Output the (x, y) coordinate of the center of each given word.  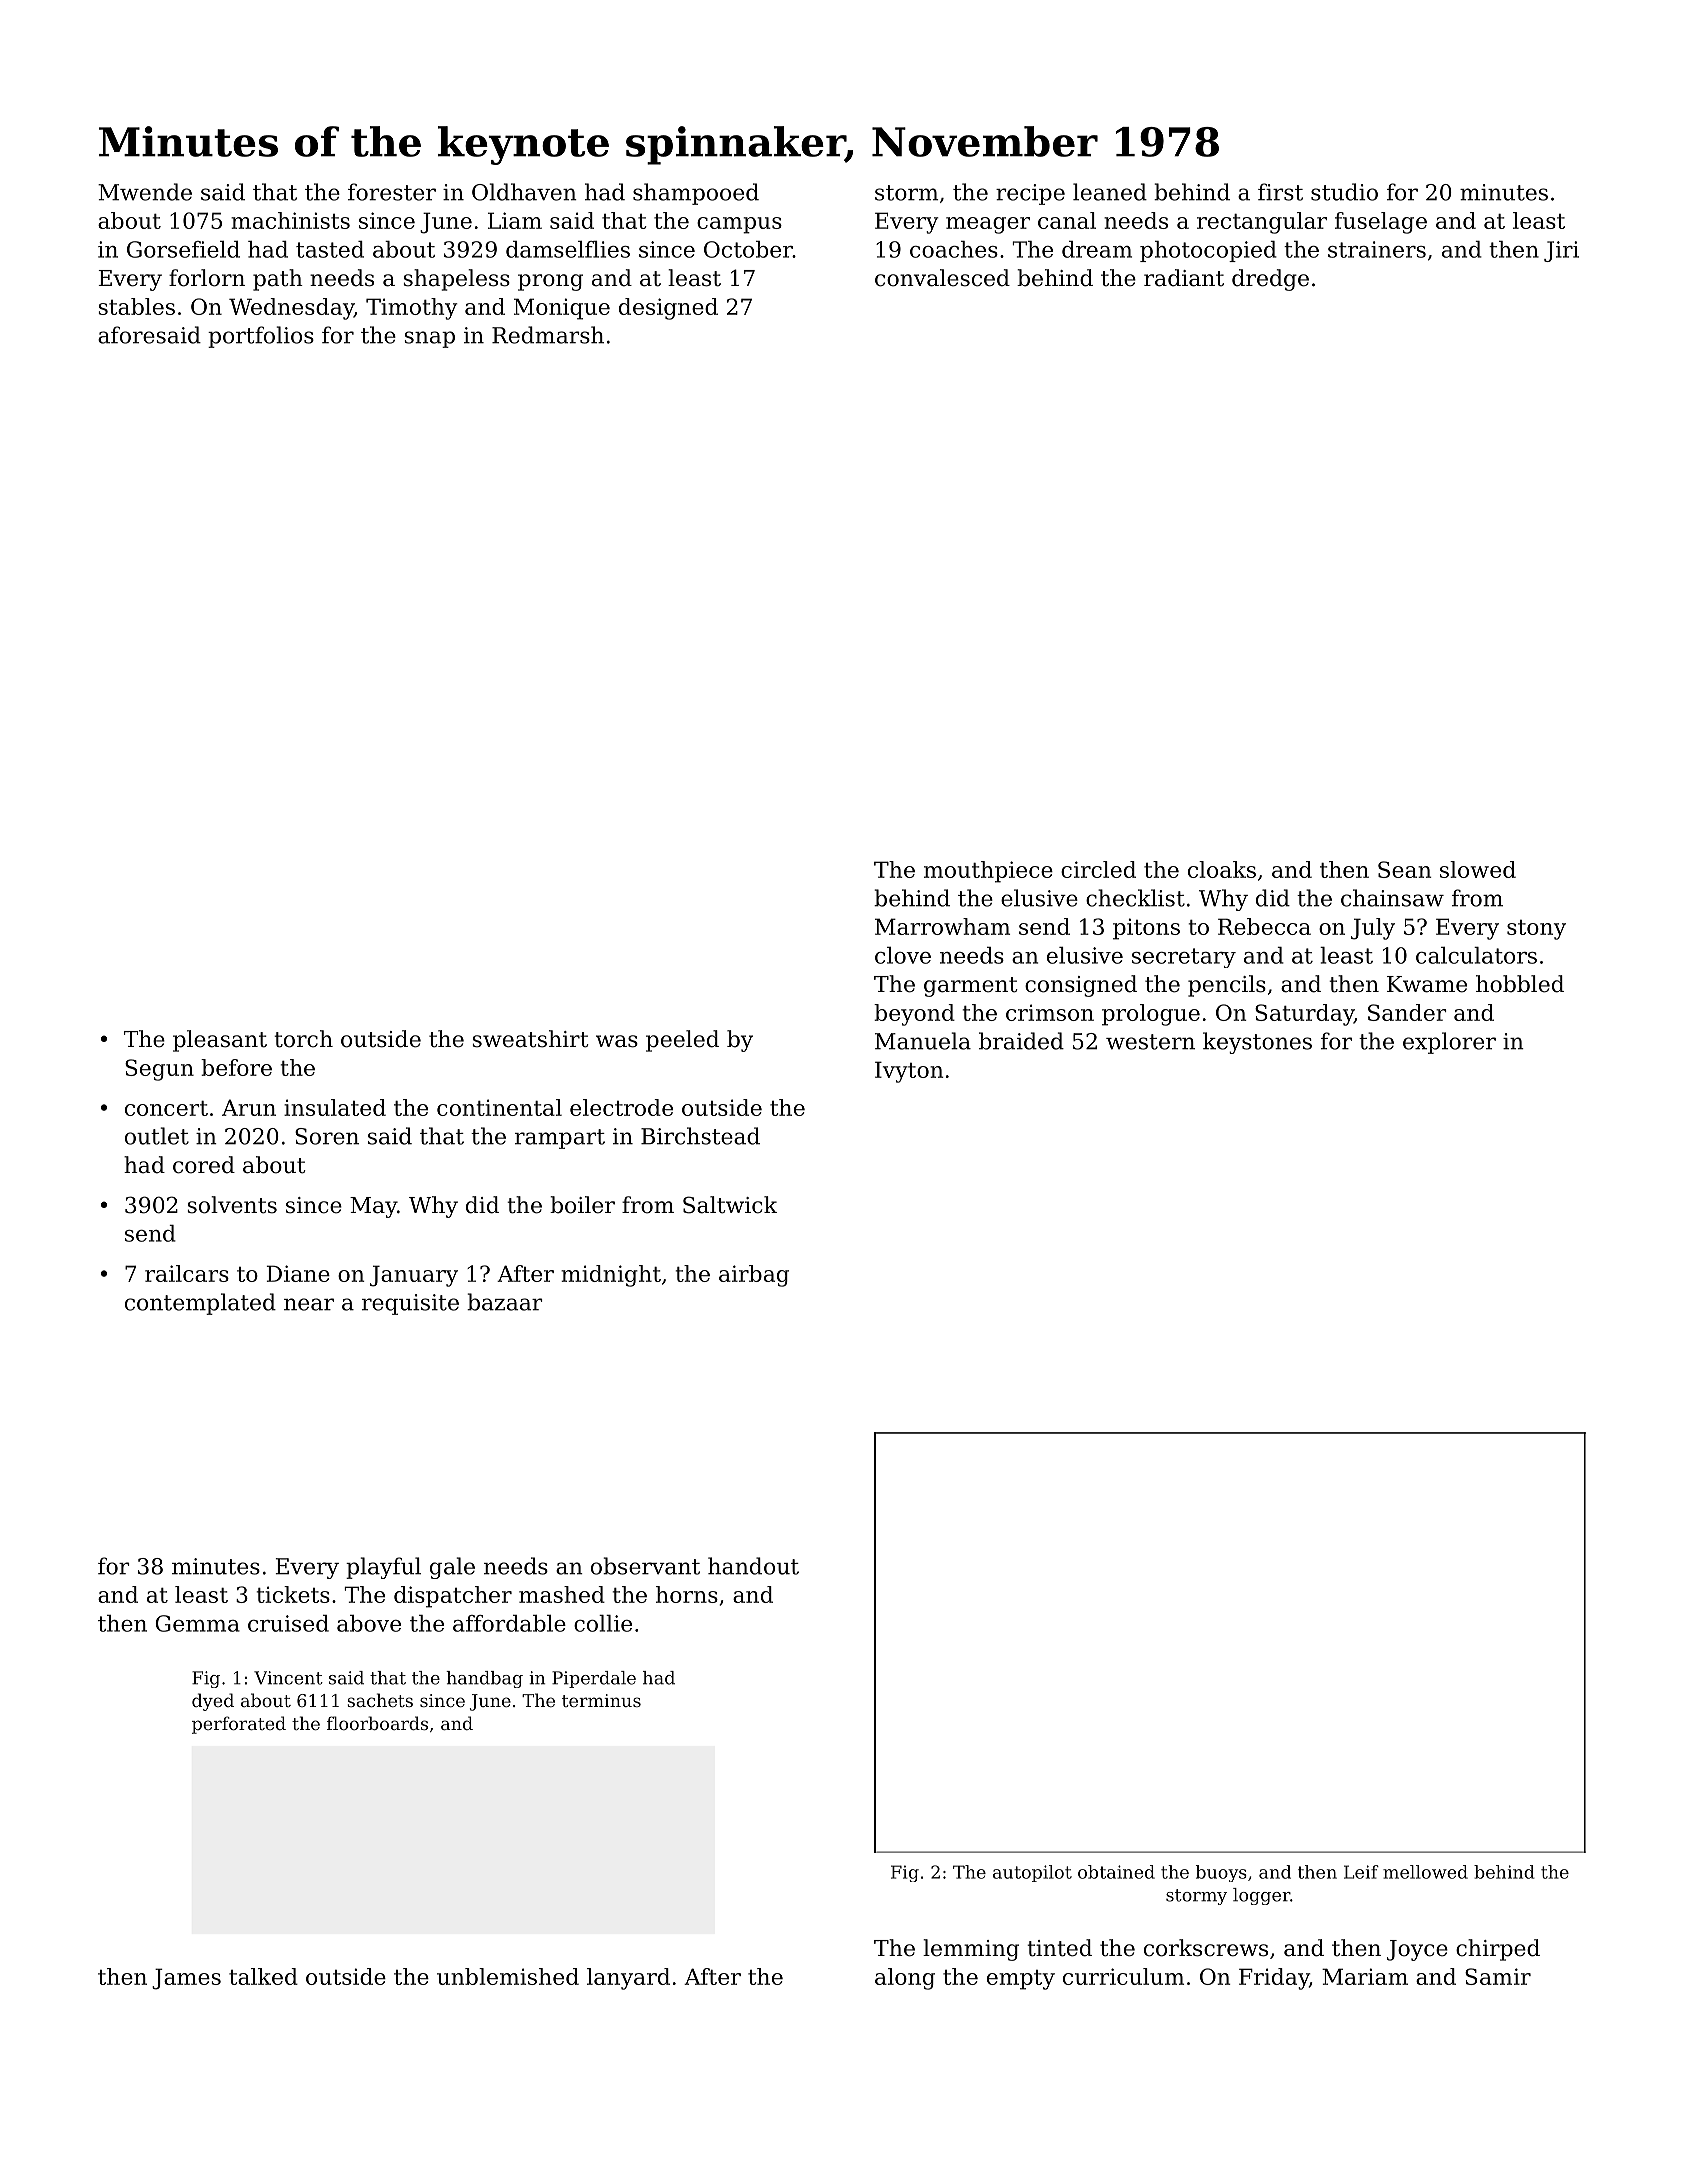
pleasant (220, 1041)
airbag (754, 1276)
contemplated (200, 1304)
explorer (1449, 1043)
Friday (1274, 1979)
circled (1098, 869)
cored (204, 1165)
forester (392, 192)
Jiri (1561, 251)
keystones (1257, 1043)
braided (1021, 1041)
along (905, 1979)
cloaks (1222, 869)
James (186, 1979)
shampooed (696, 194)
